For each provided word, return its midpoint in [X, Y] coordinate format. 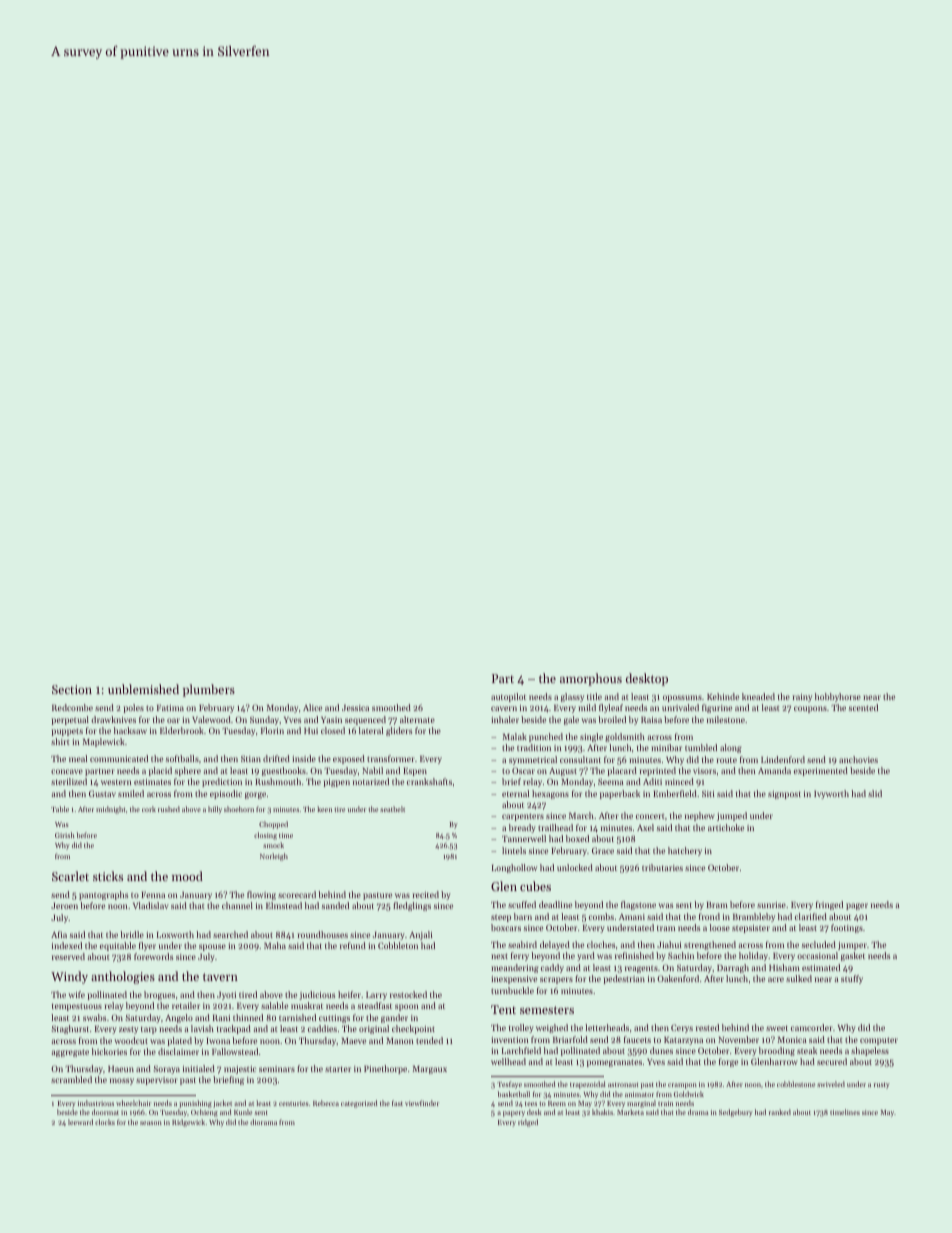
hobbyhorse [838, 697]
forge [728, 1062]
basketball [514, 1094]
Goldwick [689, 1094]
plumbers [209, 690]
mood [187, 876]
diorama [263, 1122]
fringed [829, 905]
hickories [109, 1051]
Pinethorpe [385, 1069]
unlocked [575, 867]
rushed [169, 809]
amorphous [591, 679]
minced [679, 781]
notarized [371, 781]
